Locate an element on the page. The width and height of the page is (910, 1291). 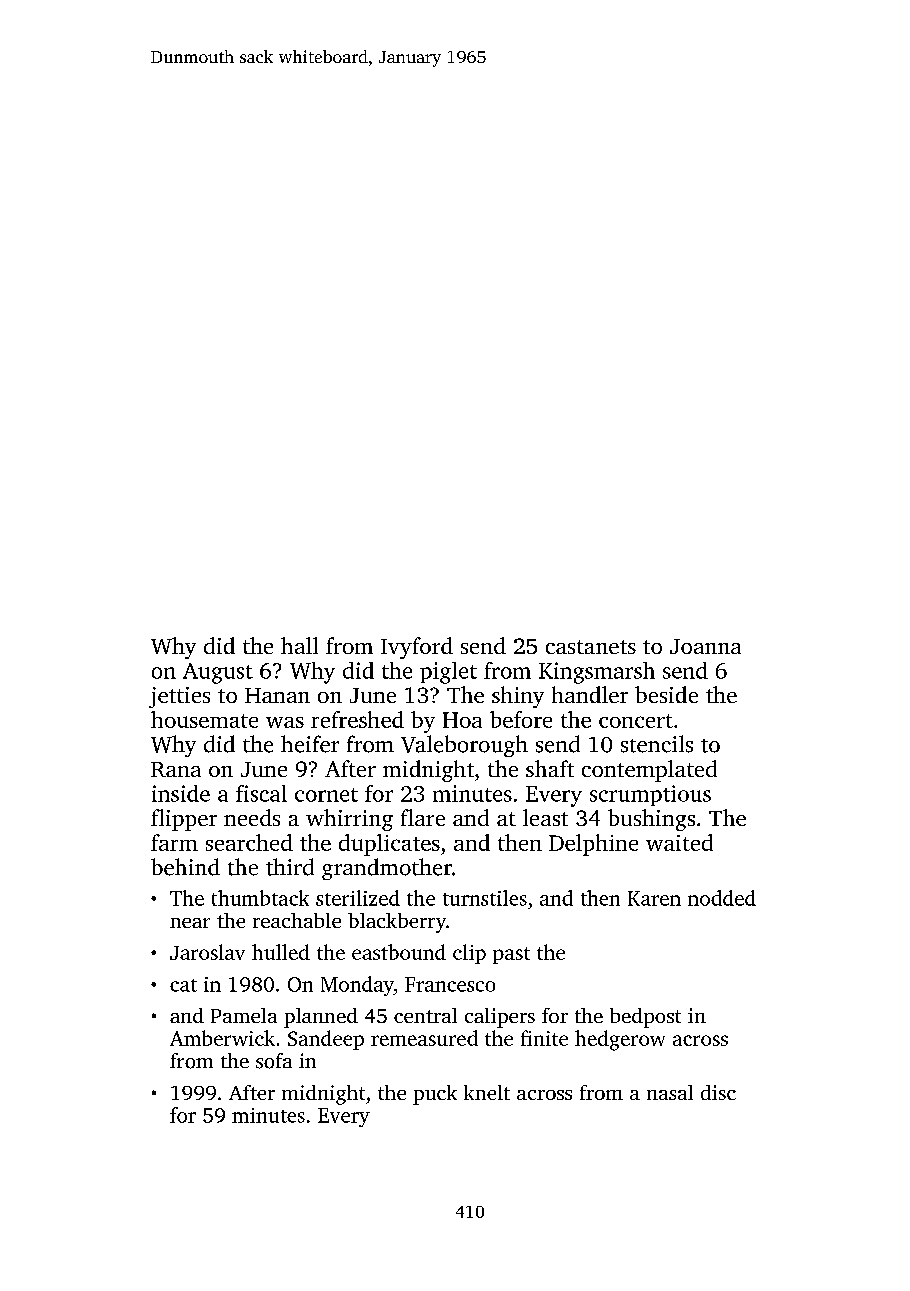
Francesco is located at coordinates (450, 984).
